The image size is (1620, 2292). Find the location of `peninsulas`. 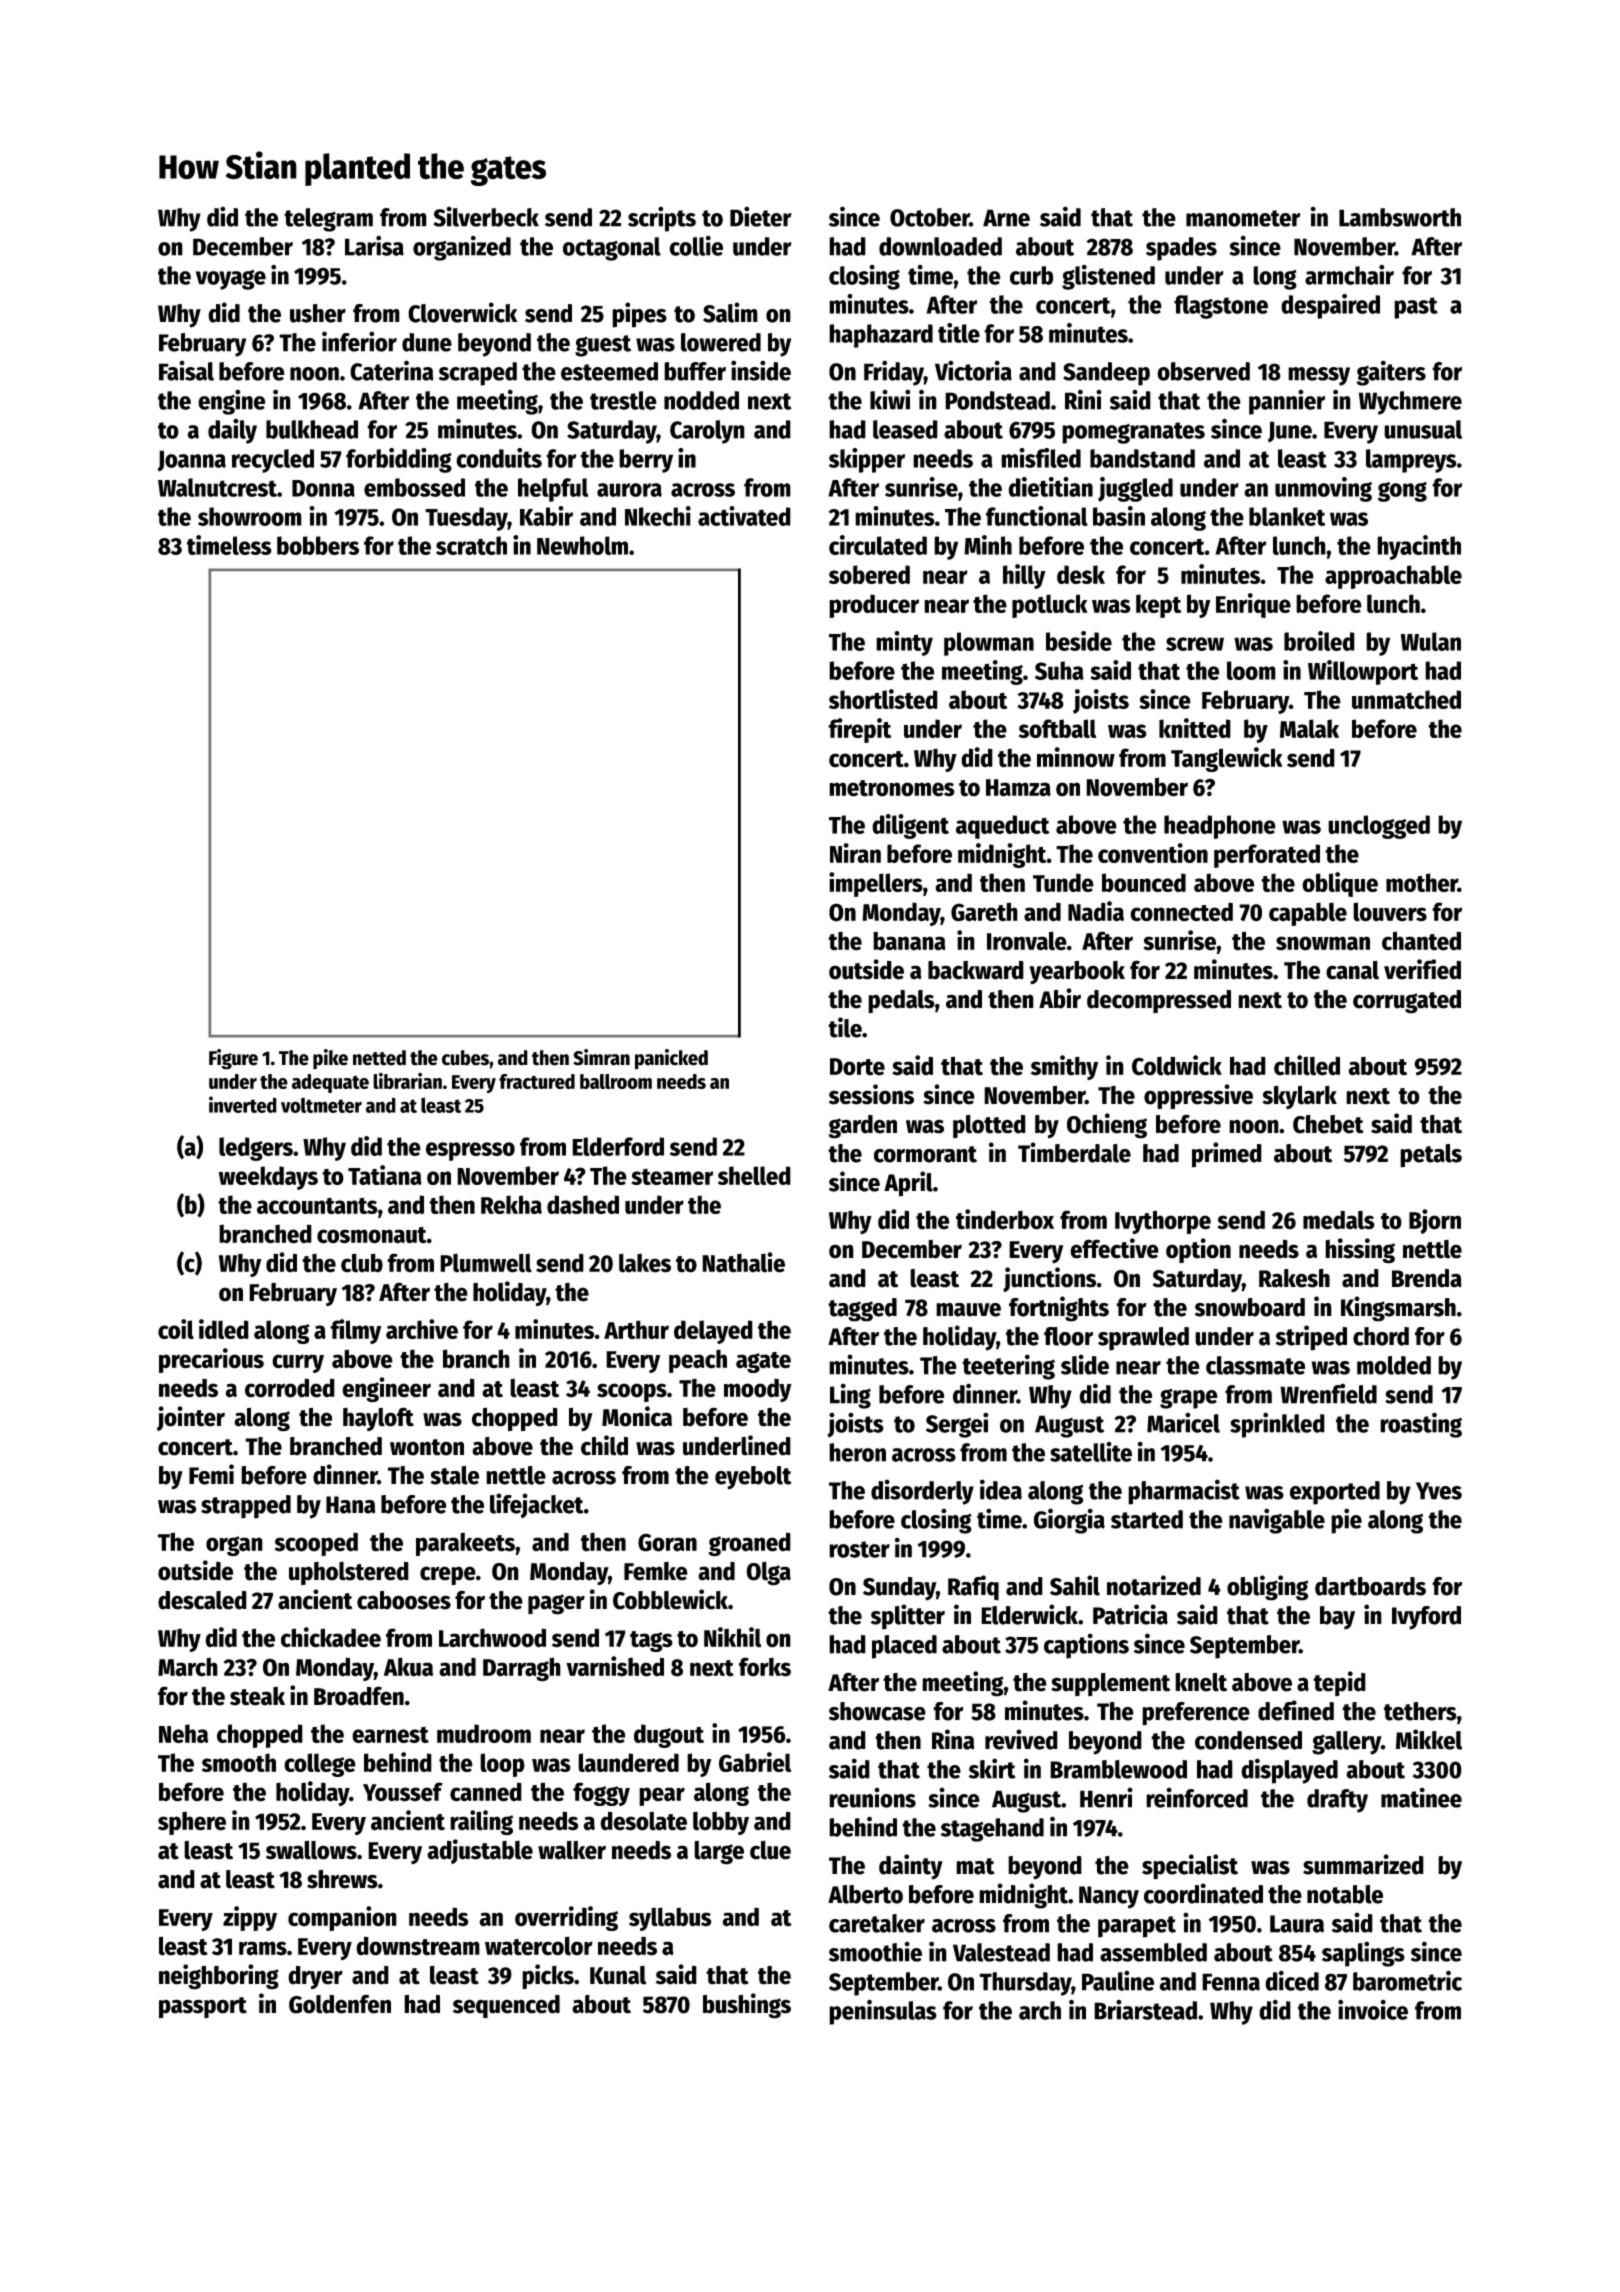

peninsulas is located at coordinates (883, 2012).
